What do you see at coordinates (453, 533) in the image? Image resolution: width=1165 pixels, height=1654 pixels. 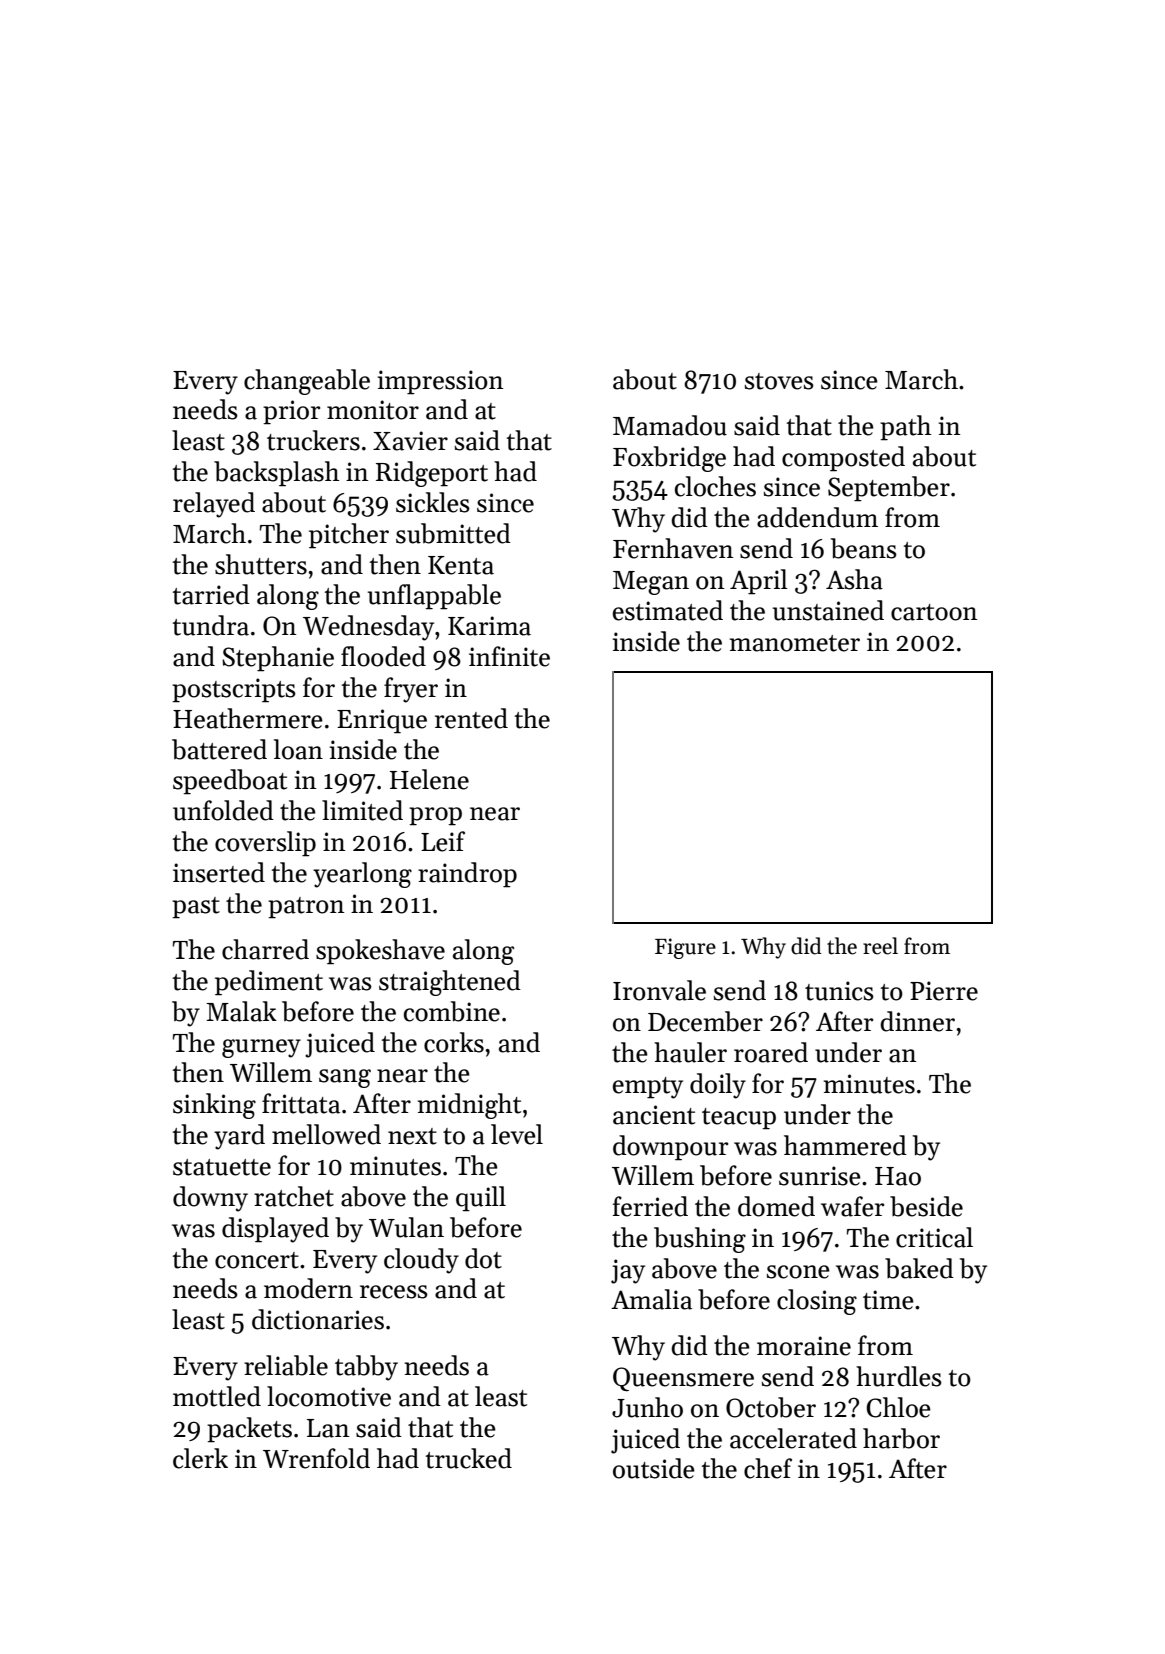 I see `submitted` at bounding box center [453, 533].
